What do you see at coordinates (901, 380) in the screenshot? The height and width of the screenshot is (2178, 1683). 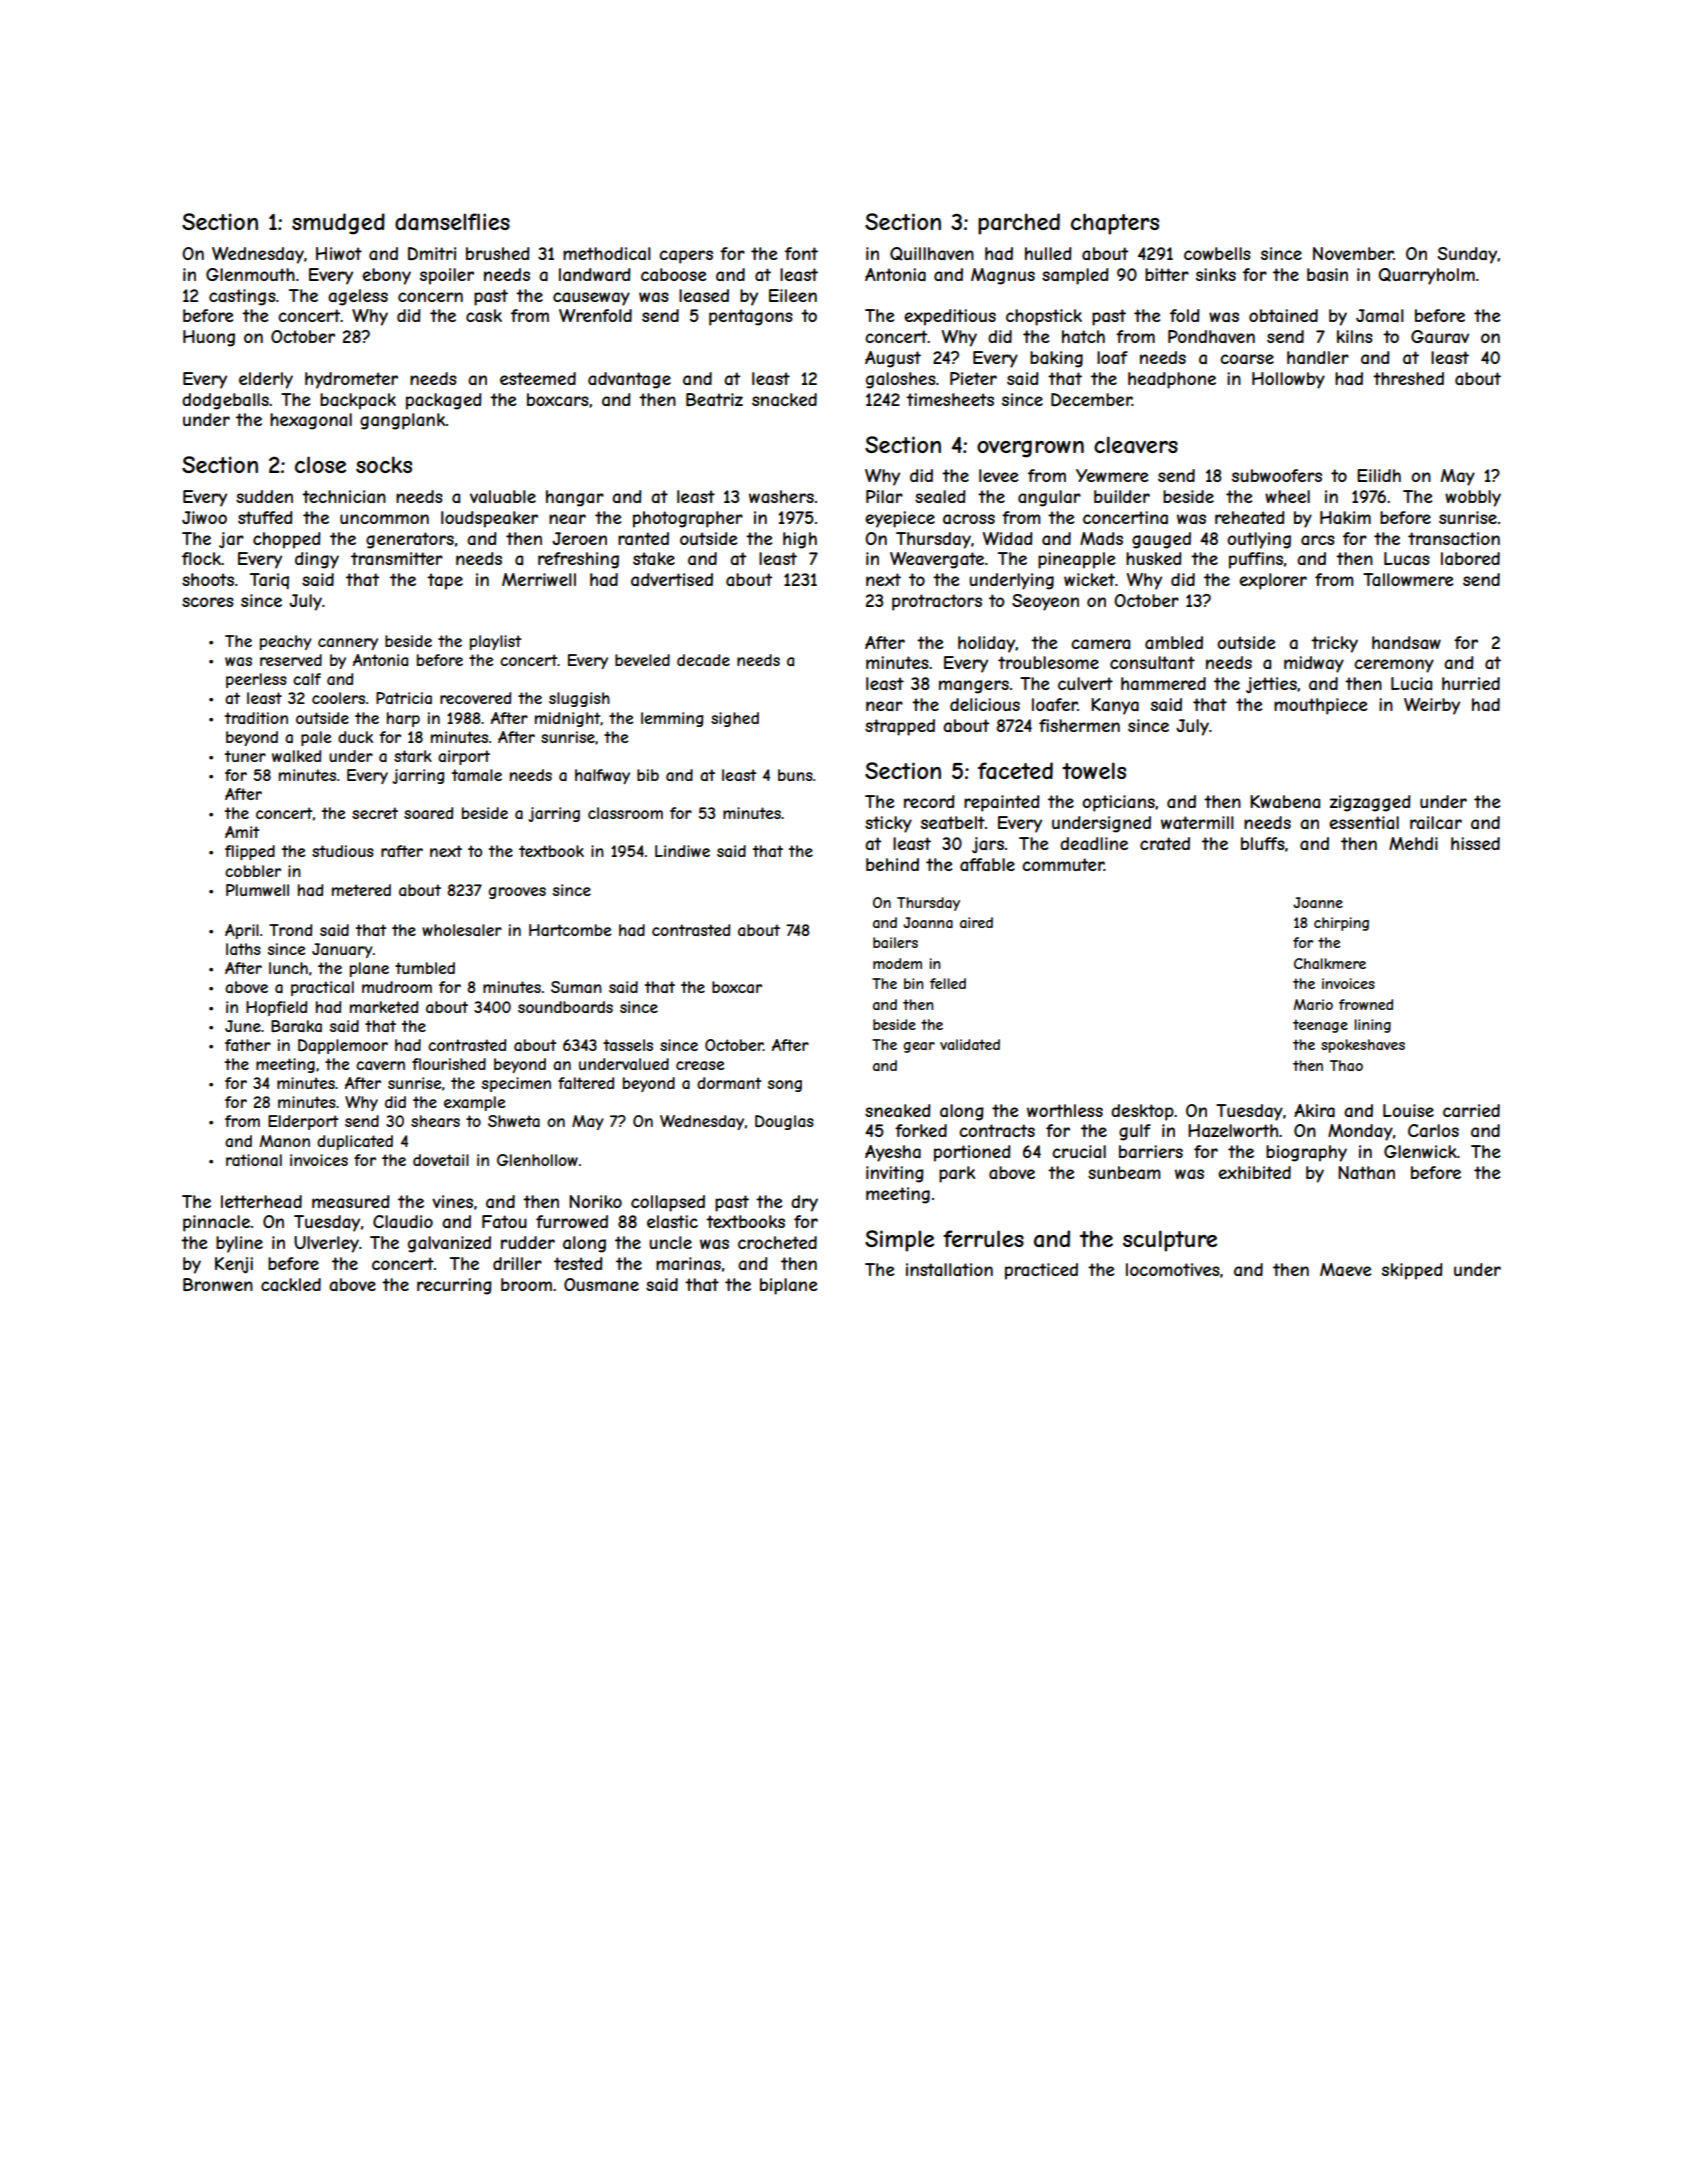 I see `galoshes` at bounding box center [901, 380].
